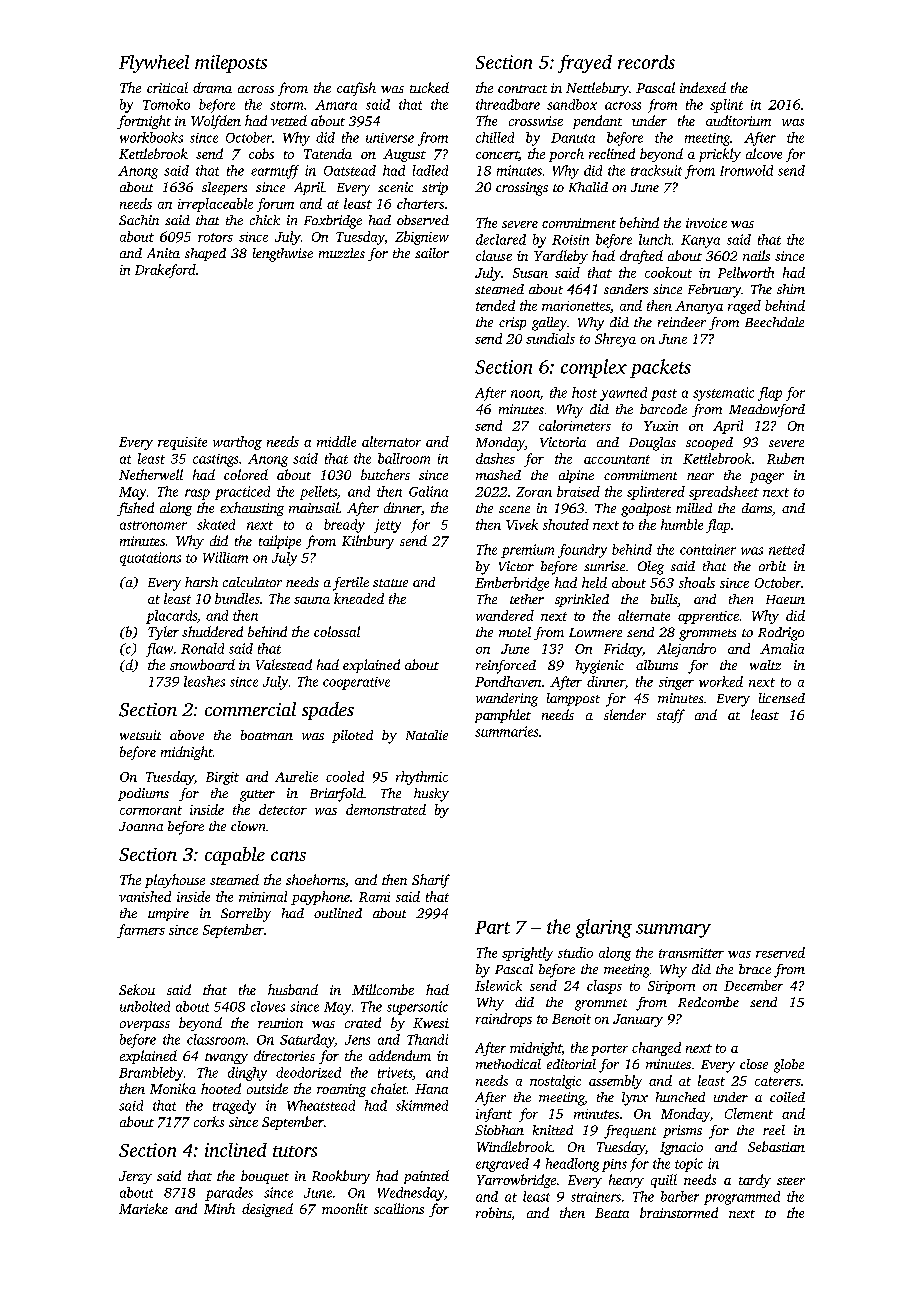 The image size is (924, 1308). What do you see at coordinates (357, 1040) in the screenshot?
I see `Jens` at bounding box center [357, 1040].
